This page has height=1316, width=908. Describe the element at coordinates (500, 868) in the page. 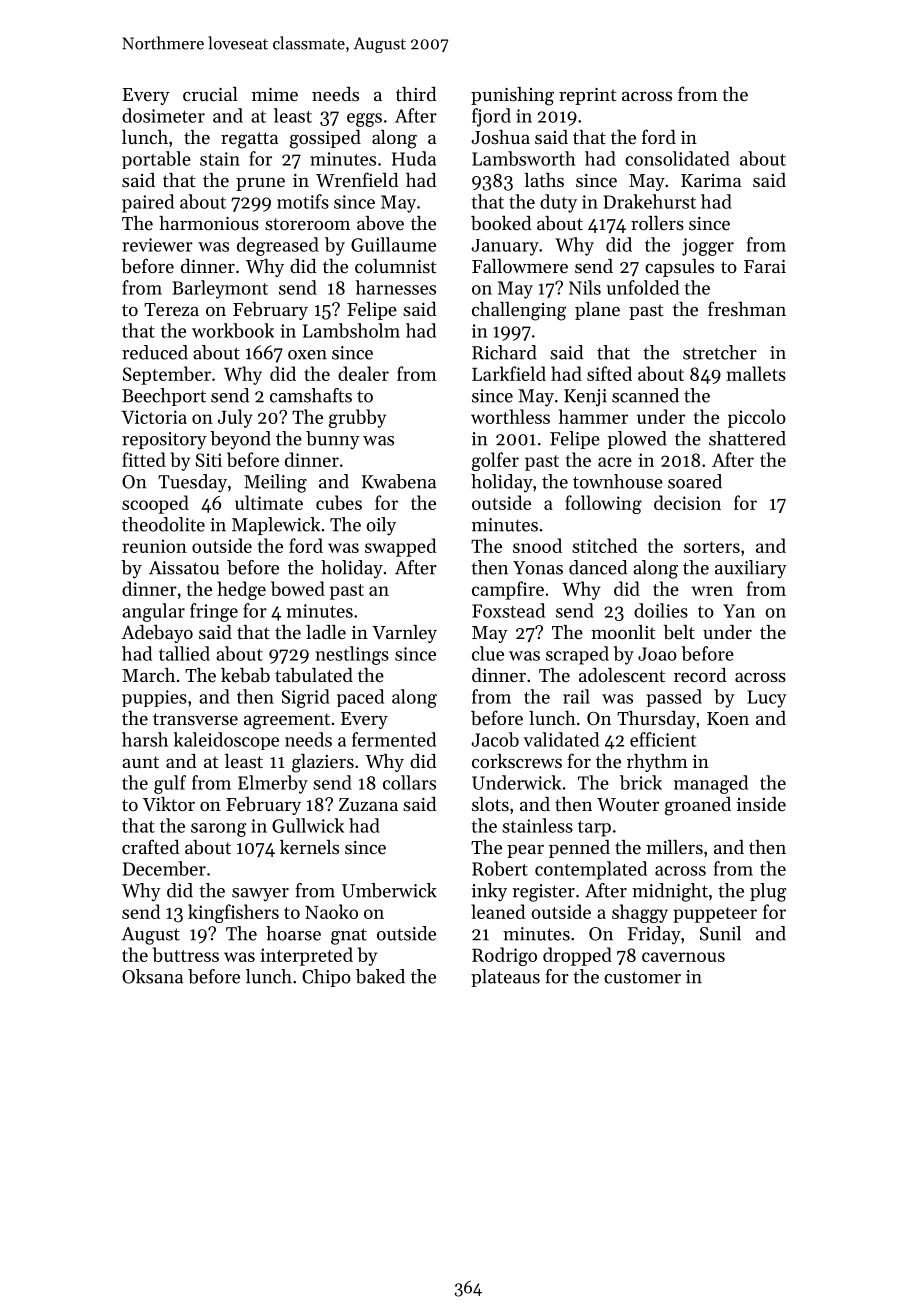

I see `Robert` at that location.
